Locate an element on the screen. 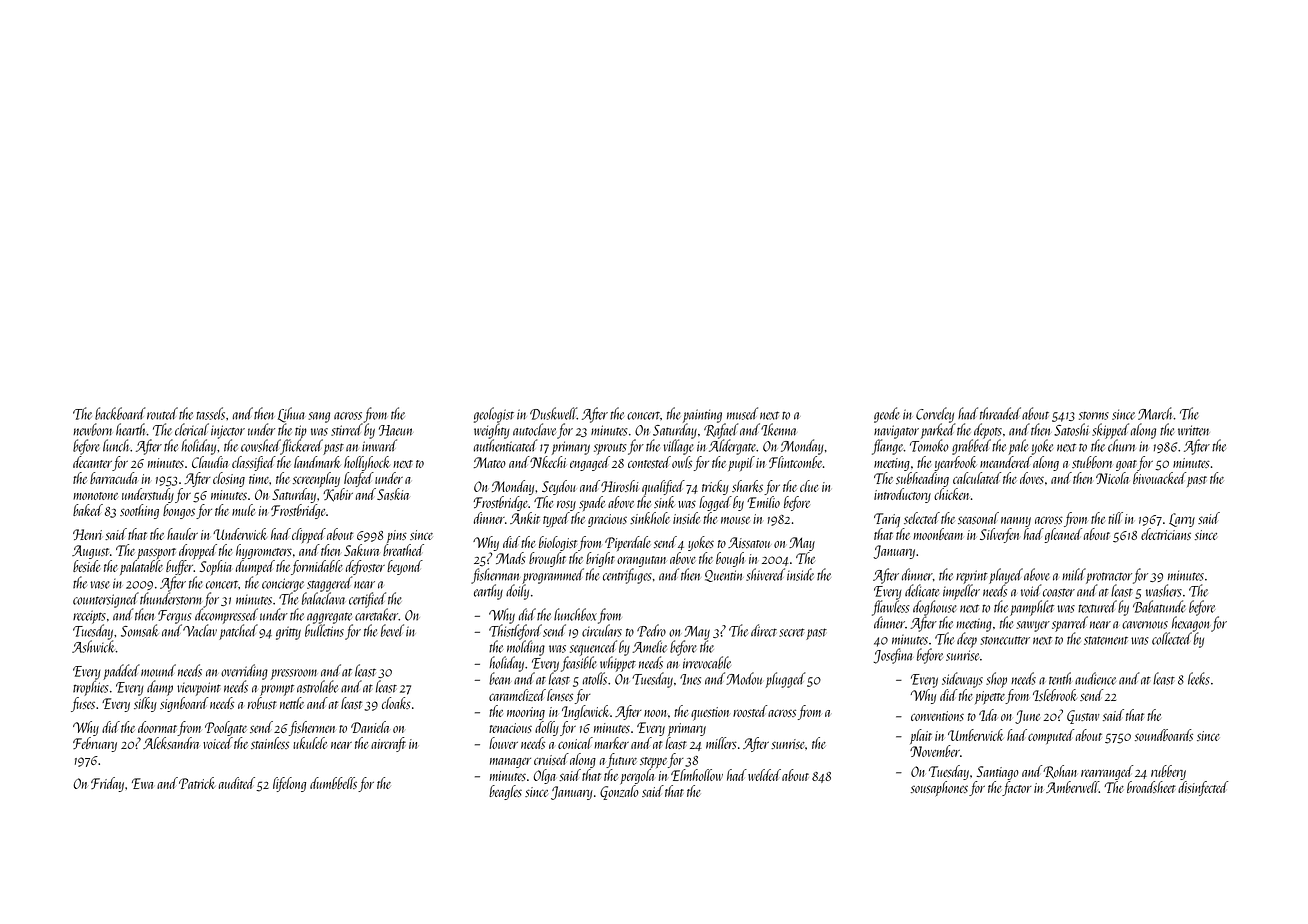  millers is located at coordinates (721, 743).
